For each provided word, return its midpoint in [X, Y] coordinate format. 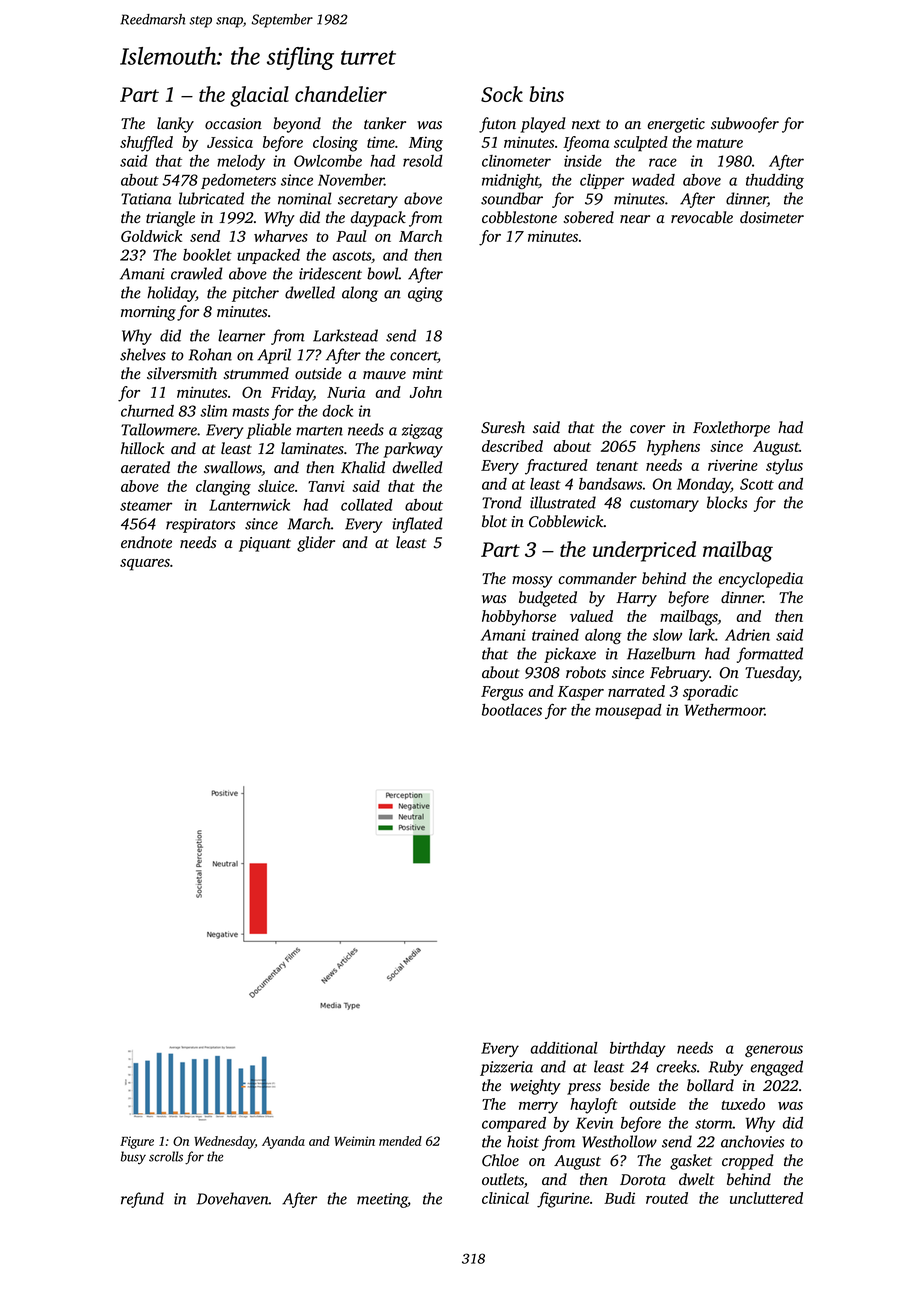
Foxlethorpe [731, 429]
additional [564, 1048]
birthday [638, 1049]
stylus [784, 467]
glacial [259, 96]
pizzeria [506, 1068]
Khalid [363, 467]
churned [147, 411]
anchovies [752, 1141]
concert [414, 357]
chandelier [341, 94]
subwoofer [745, 125]
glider [316, 544]
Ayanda [283, 1142]
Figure [137, 1142]
